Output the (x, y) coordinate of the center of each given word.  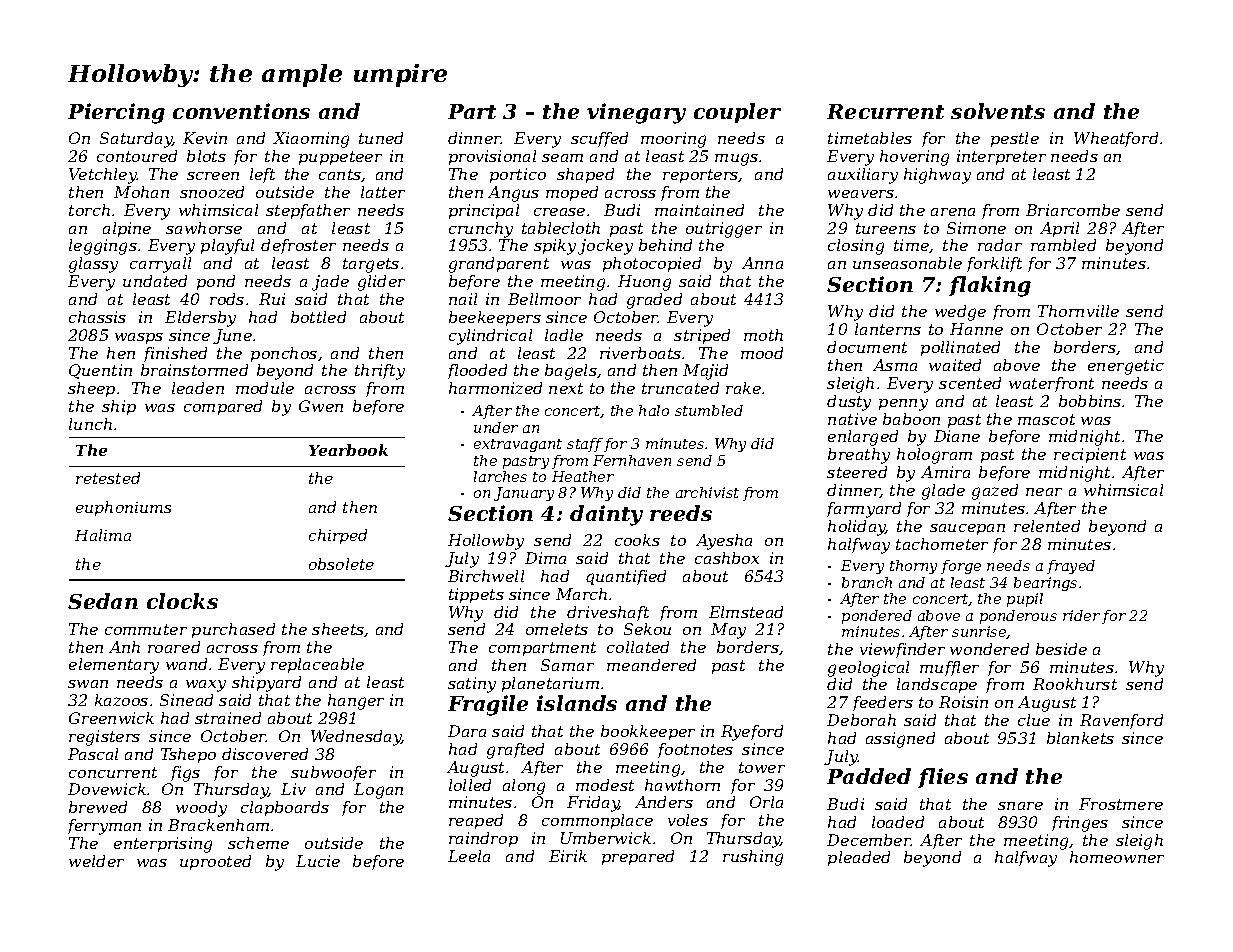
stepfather (308, 211)
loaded (898, 822)
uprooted (215, 862)
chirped (338, 536)
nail (463, 299)
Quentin (100, 371)
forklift (994, 264)
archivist (707, 492)
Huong (644, 283)
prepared (638, 857)
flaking (990, 286)
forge (961, 567)
